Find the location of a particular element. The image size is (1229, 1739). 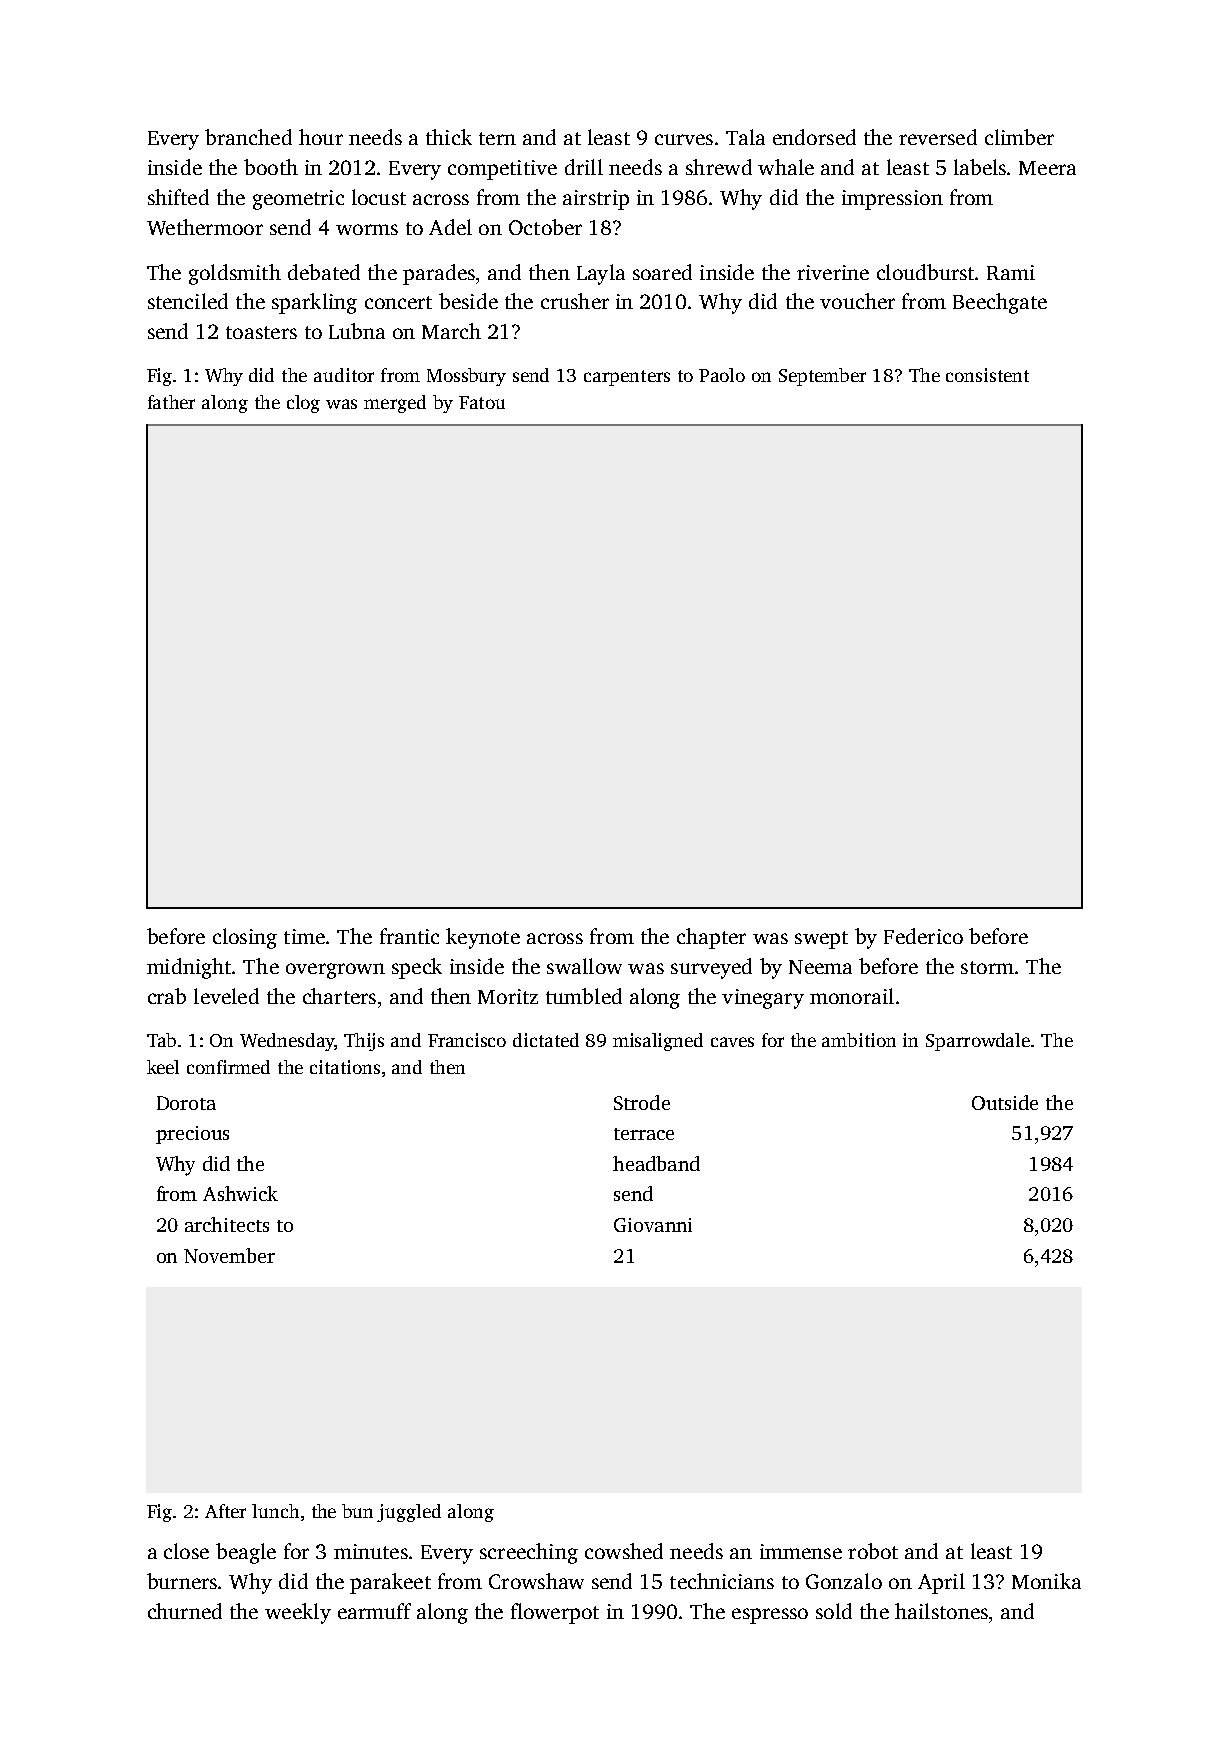

carpenters is located at coordinates (627, 378).
